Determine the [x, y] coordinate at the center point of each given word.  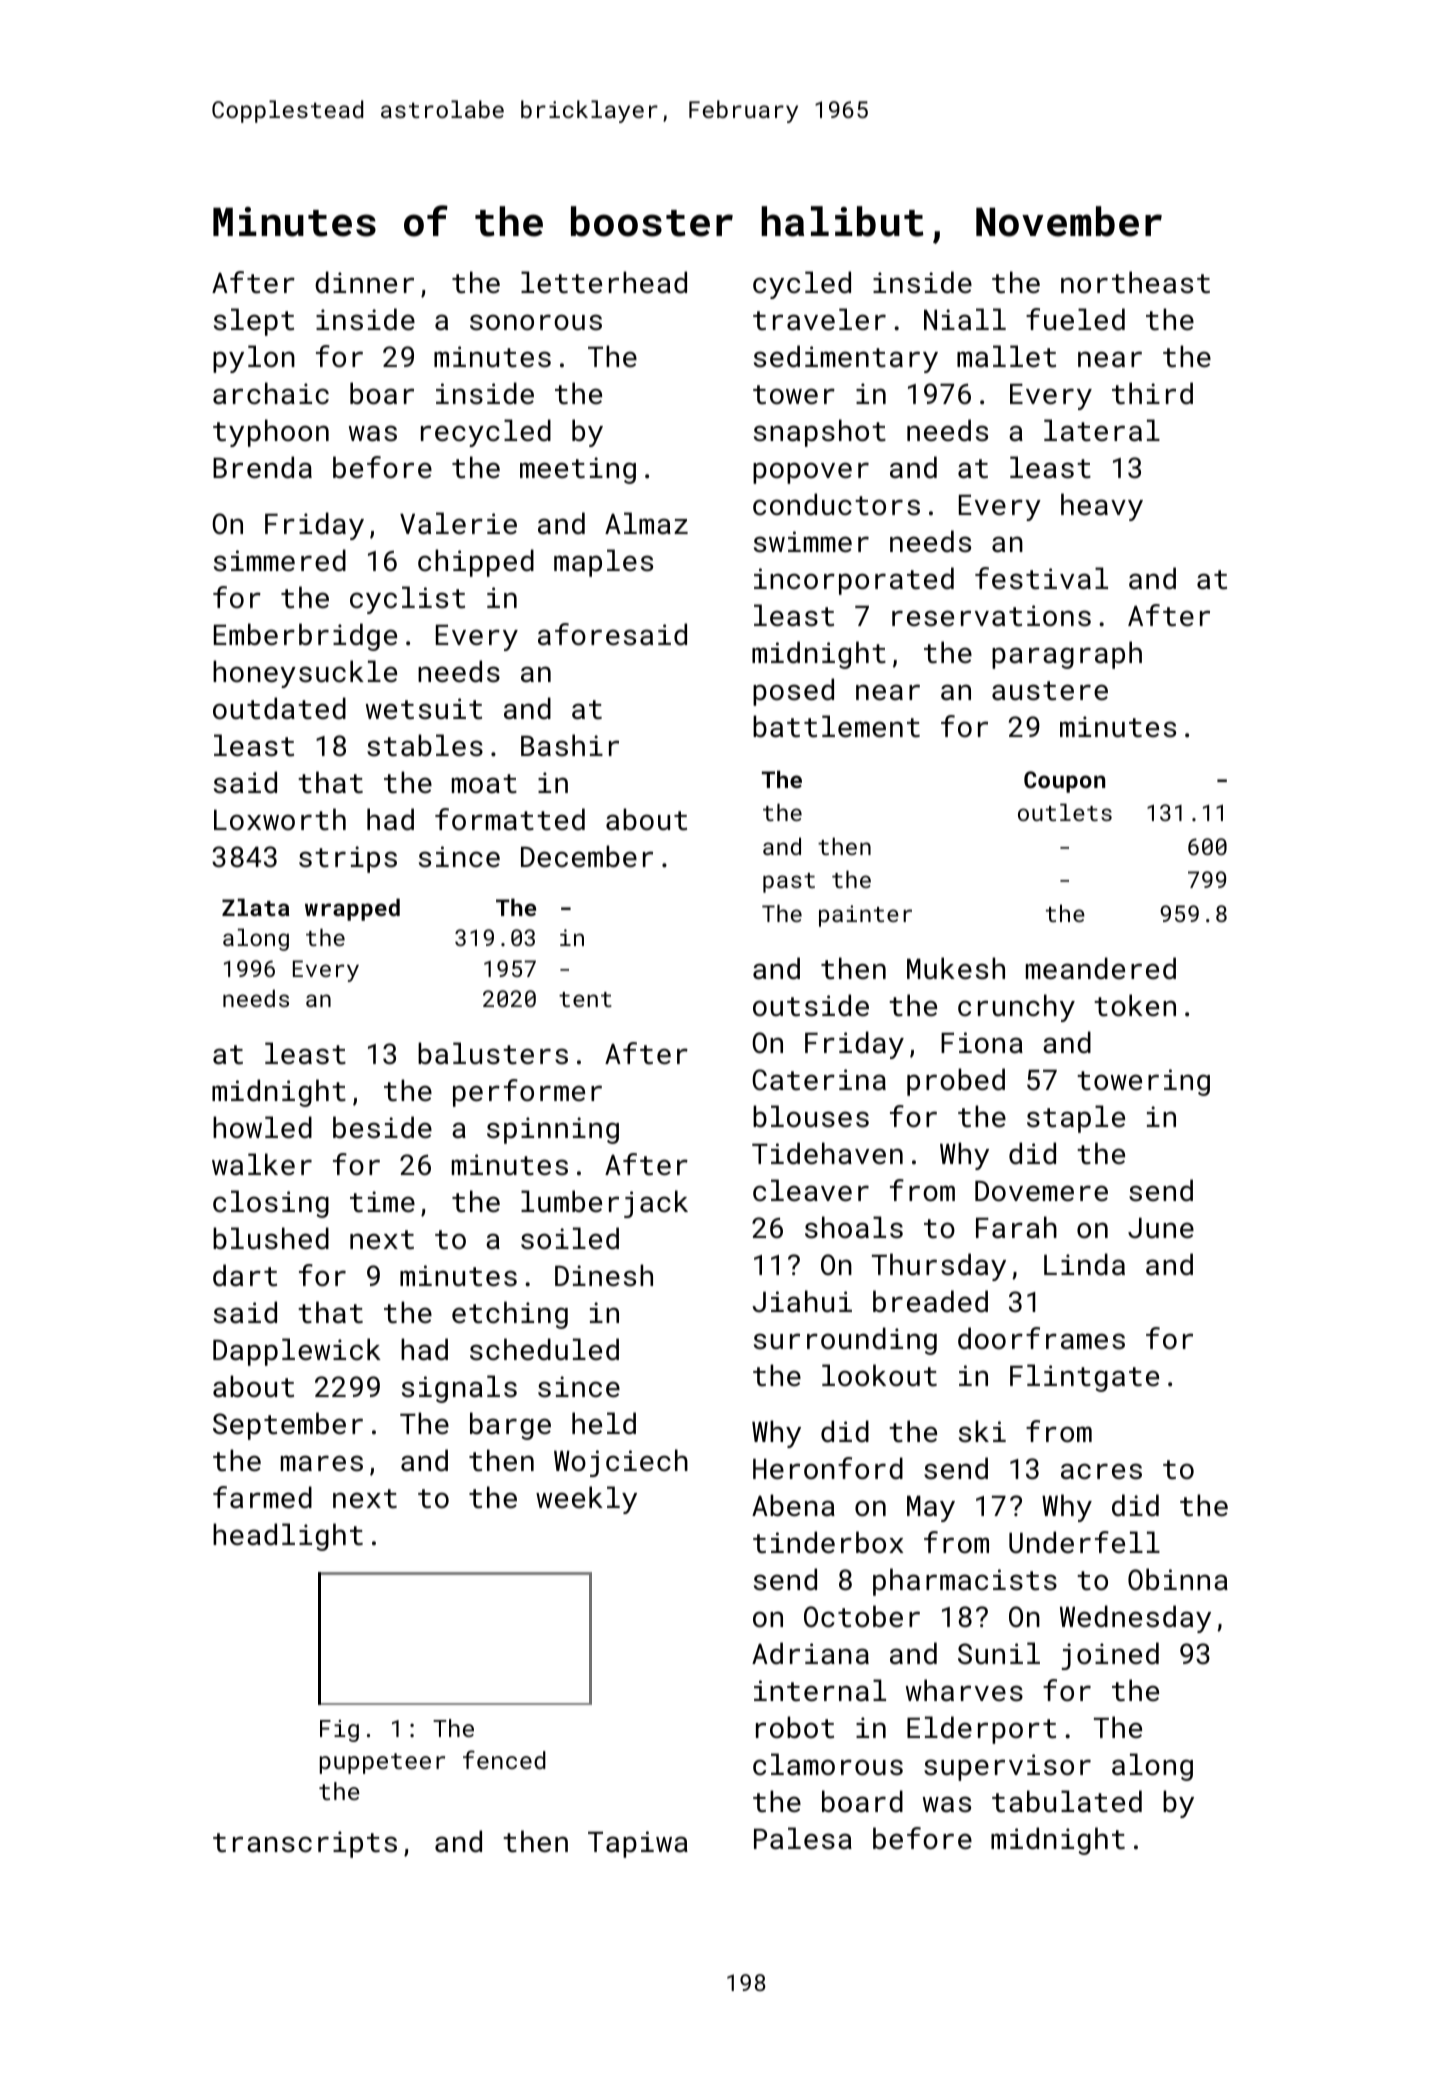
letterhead [604, 282]
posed [793, 692]
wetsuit [424, 709]
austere [1050, 691]
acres [1101, 1471]
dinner [364, 282]
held [604, 1423]
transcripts [305, 1844]
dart [245, 1275]
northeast [1135, 282]
